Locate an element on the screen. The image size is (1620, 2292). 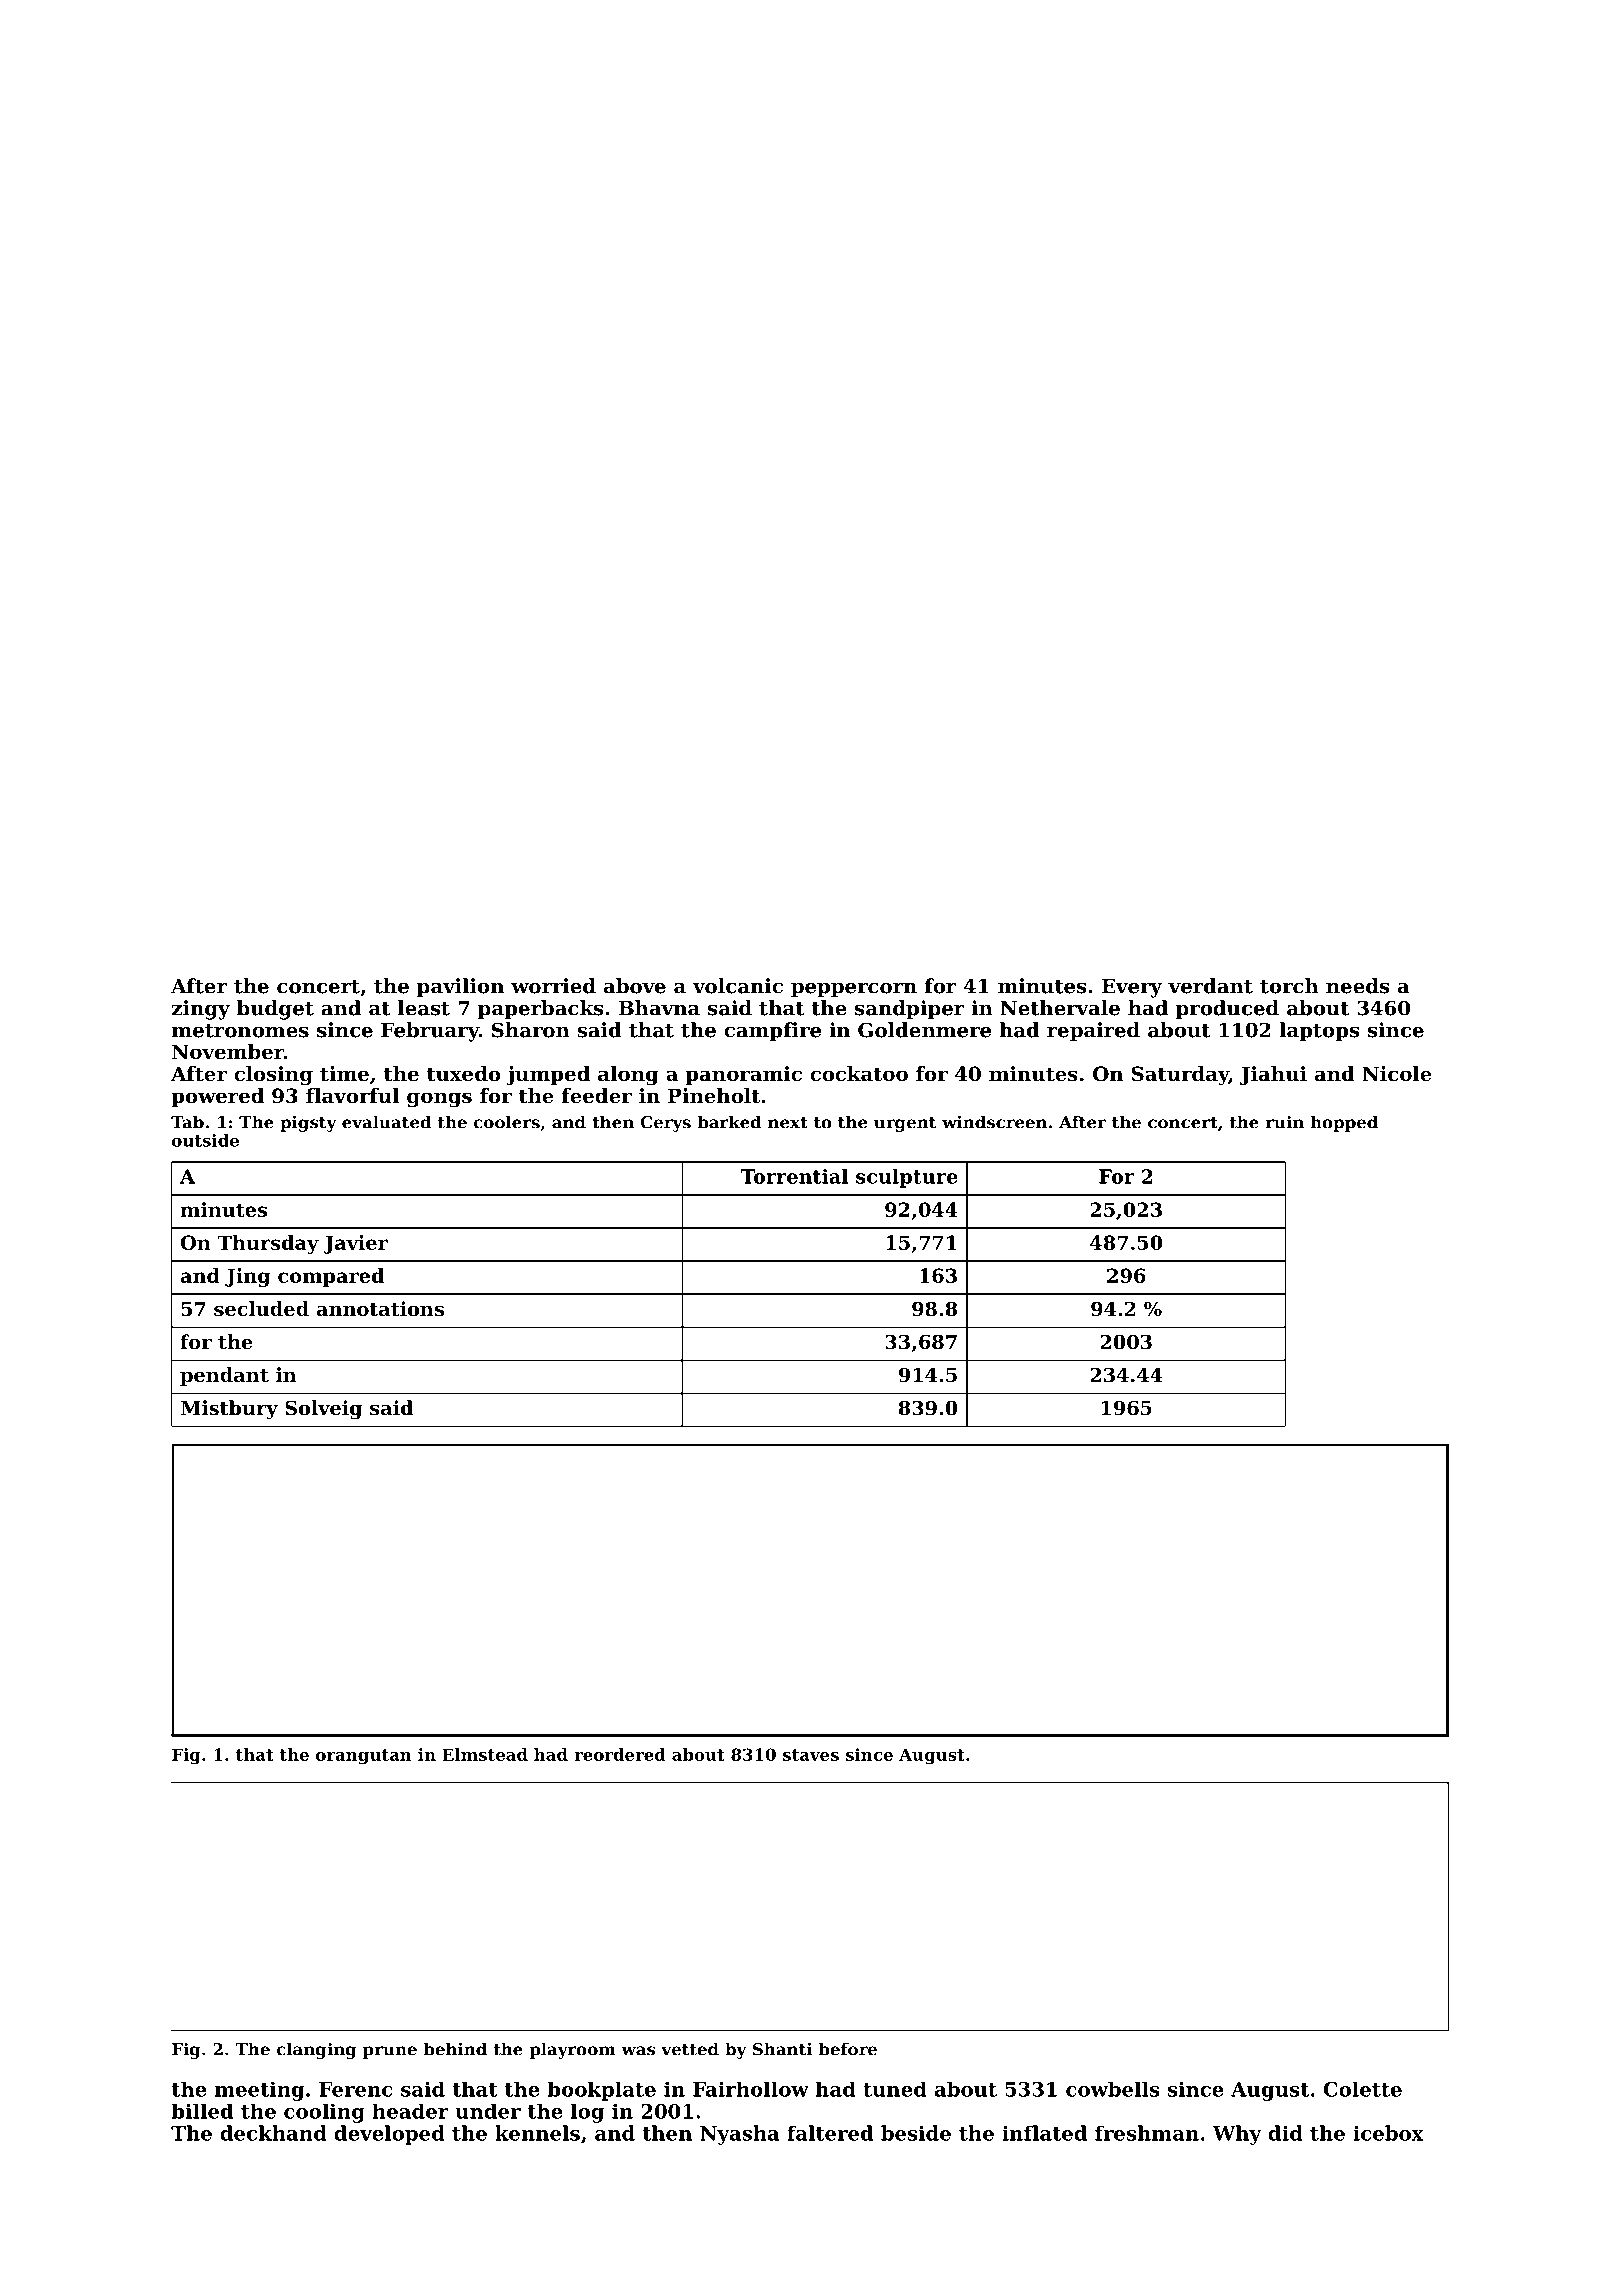
Solveig is located at coordinates (323, 1410).
